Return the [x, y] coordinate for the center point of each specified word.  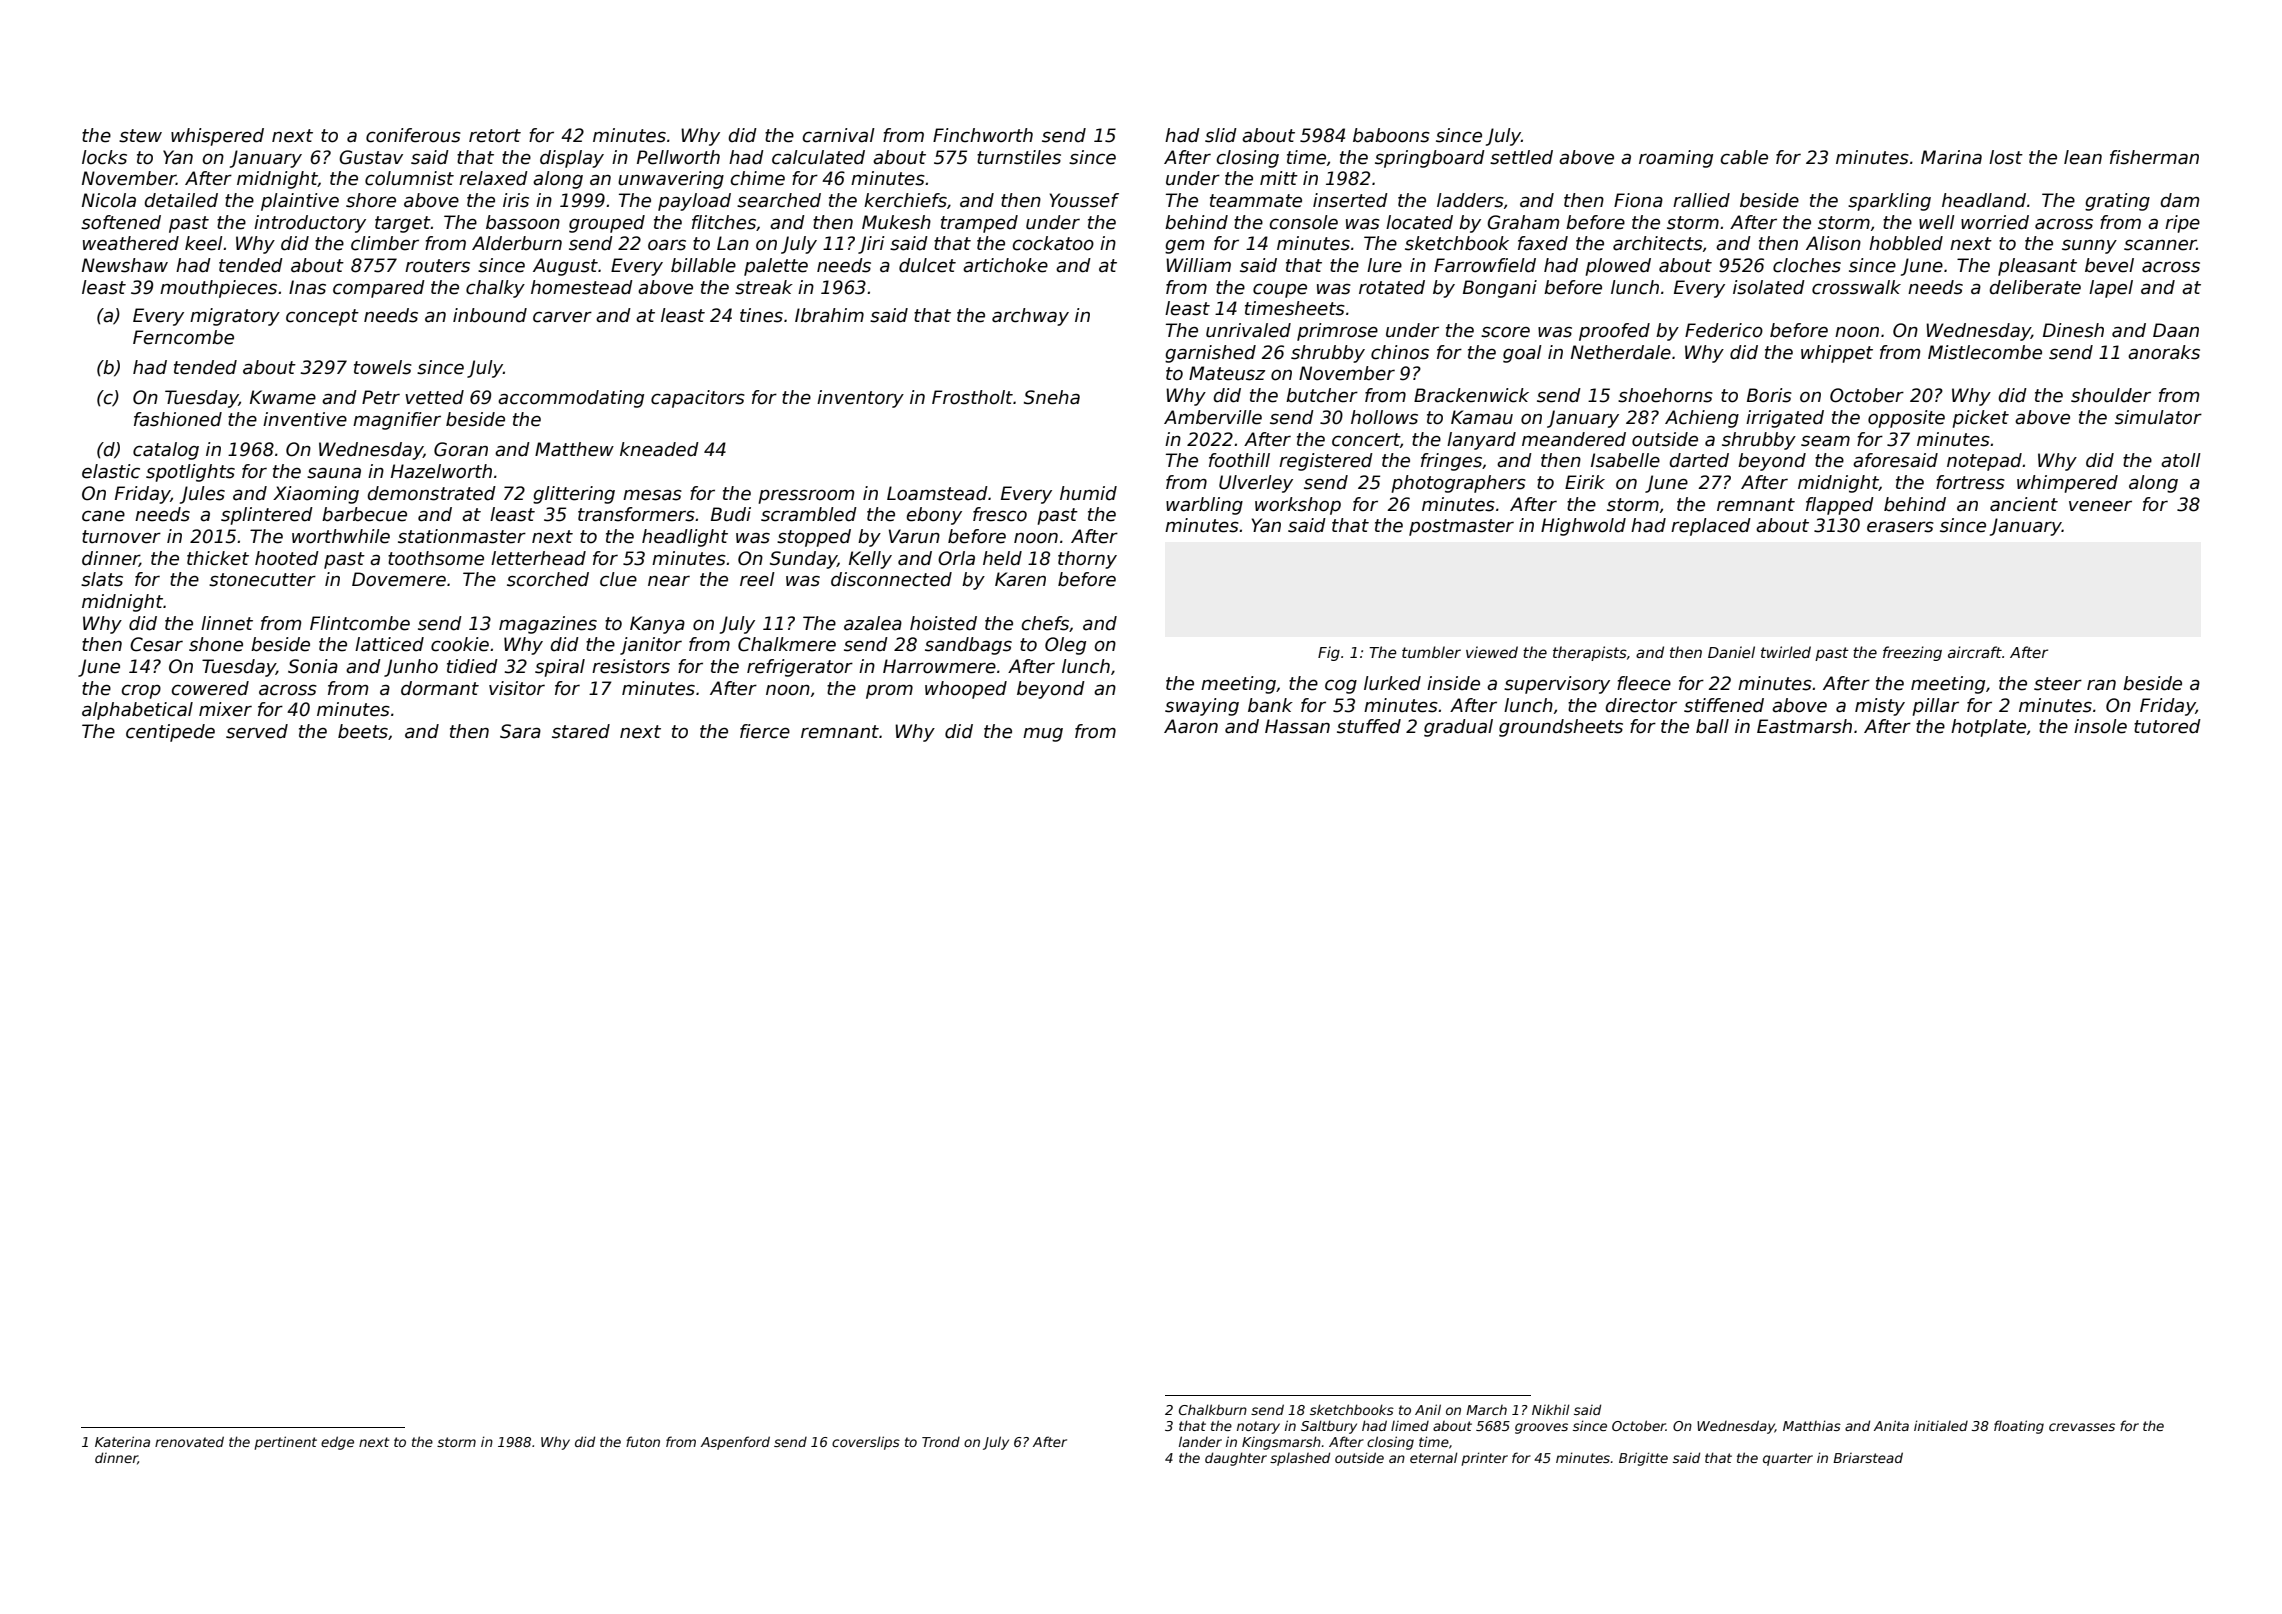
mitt [1279, 178]
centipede [170, 733]
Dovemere [399, 579]
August [565, 267]
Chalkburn [1213, 1409]
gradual [1458, 728]
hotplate [1988, 728]
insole [2100, 726]
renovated [189, 1441]
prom [889, 692]
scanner [2160, 245]
